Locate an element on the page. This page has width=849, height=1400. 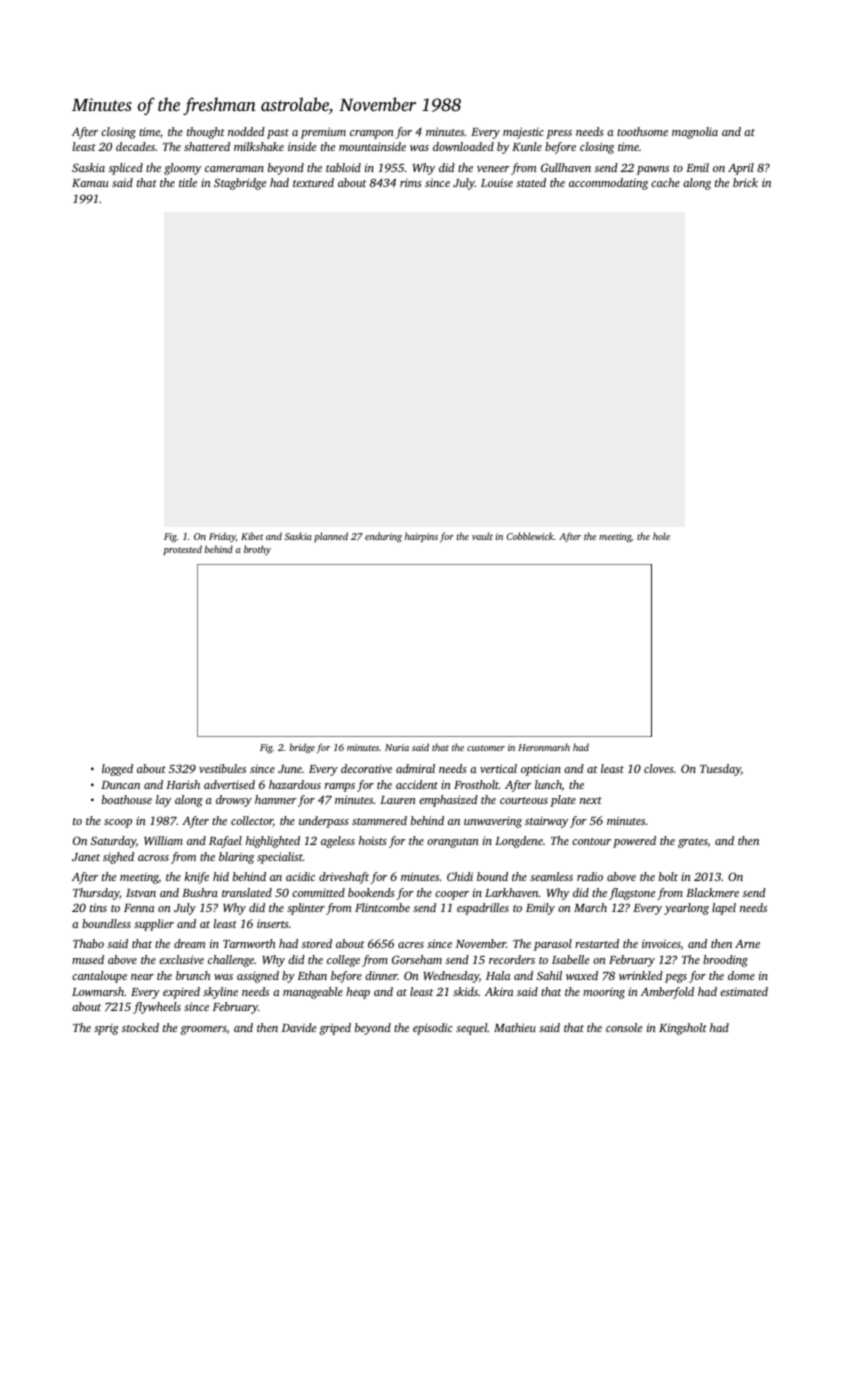
accommodating is located at coordinates (608, 184).
